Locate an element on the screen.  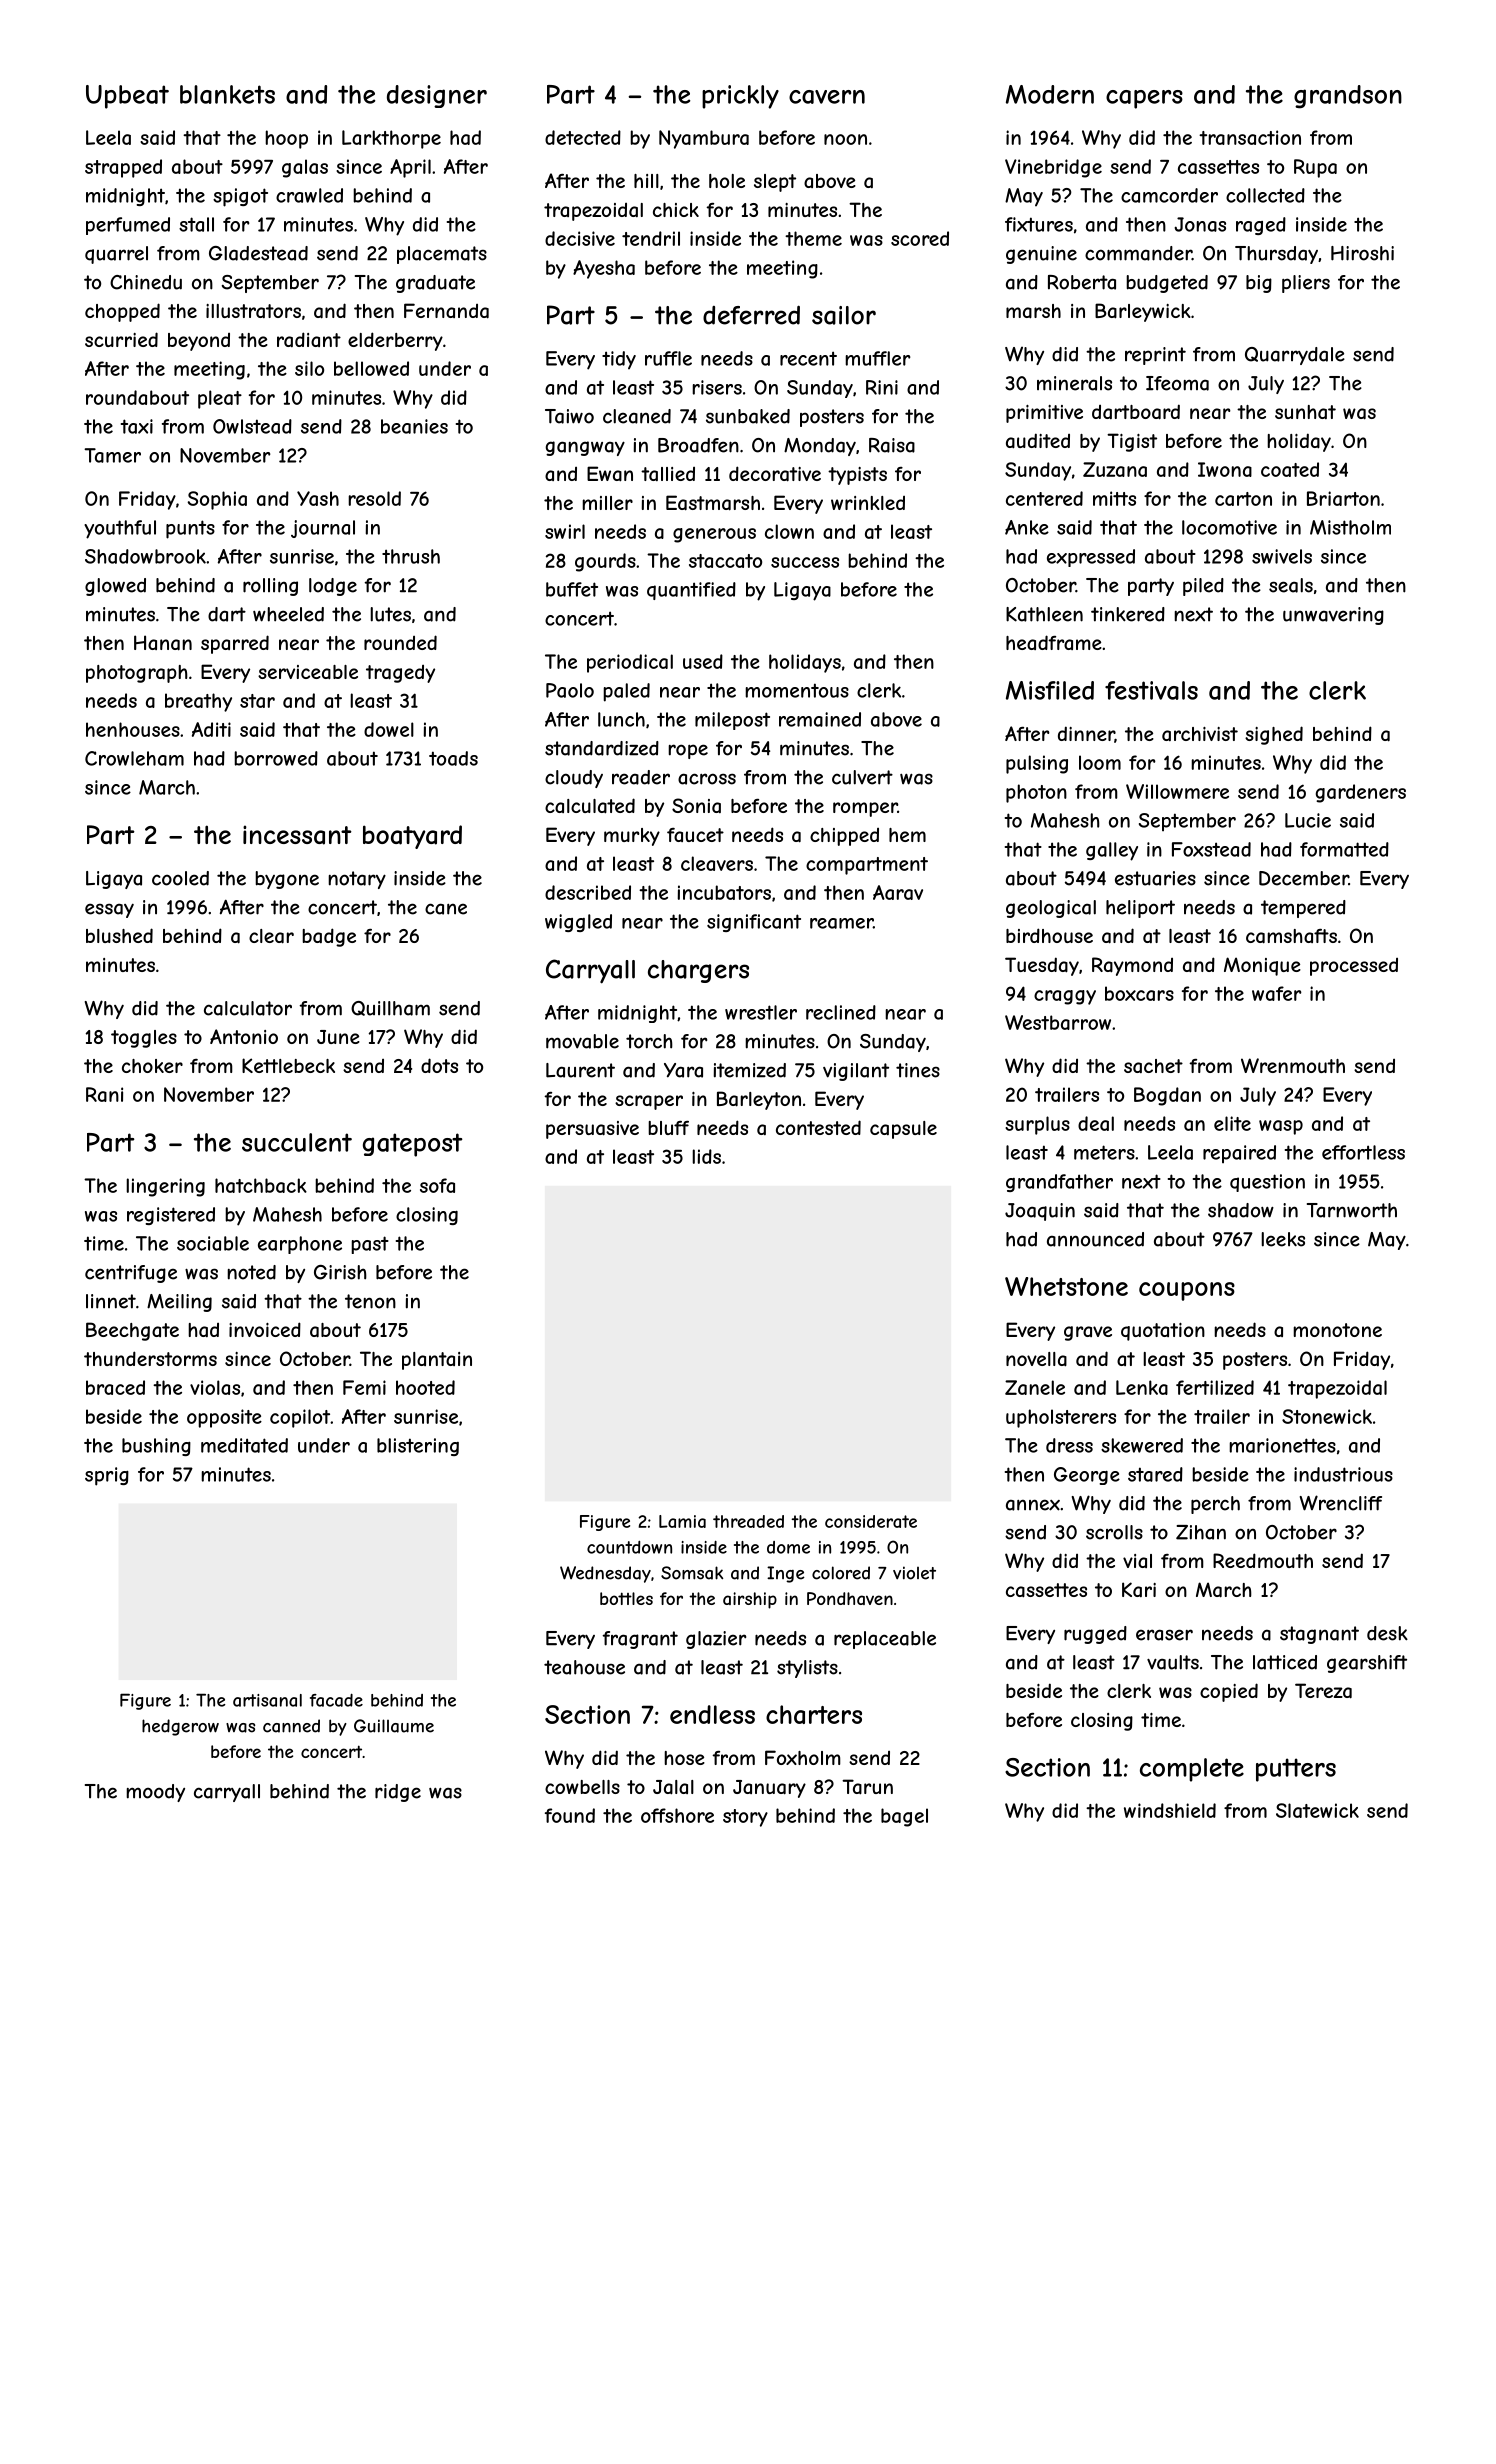
prickly is located at coordinates (740, 97).
